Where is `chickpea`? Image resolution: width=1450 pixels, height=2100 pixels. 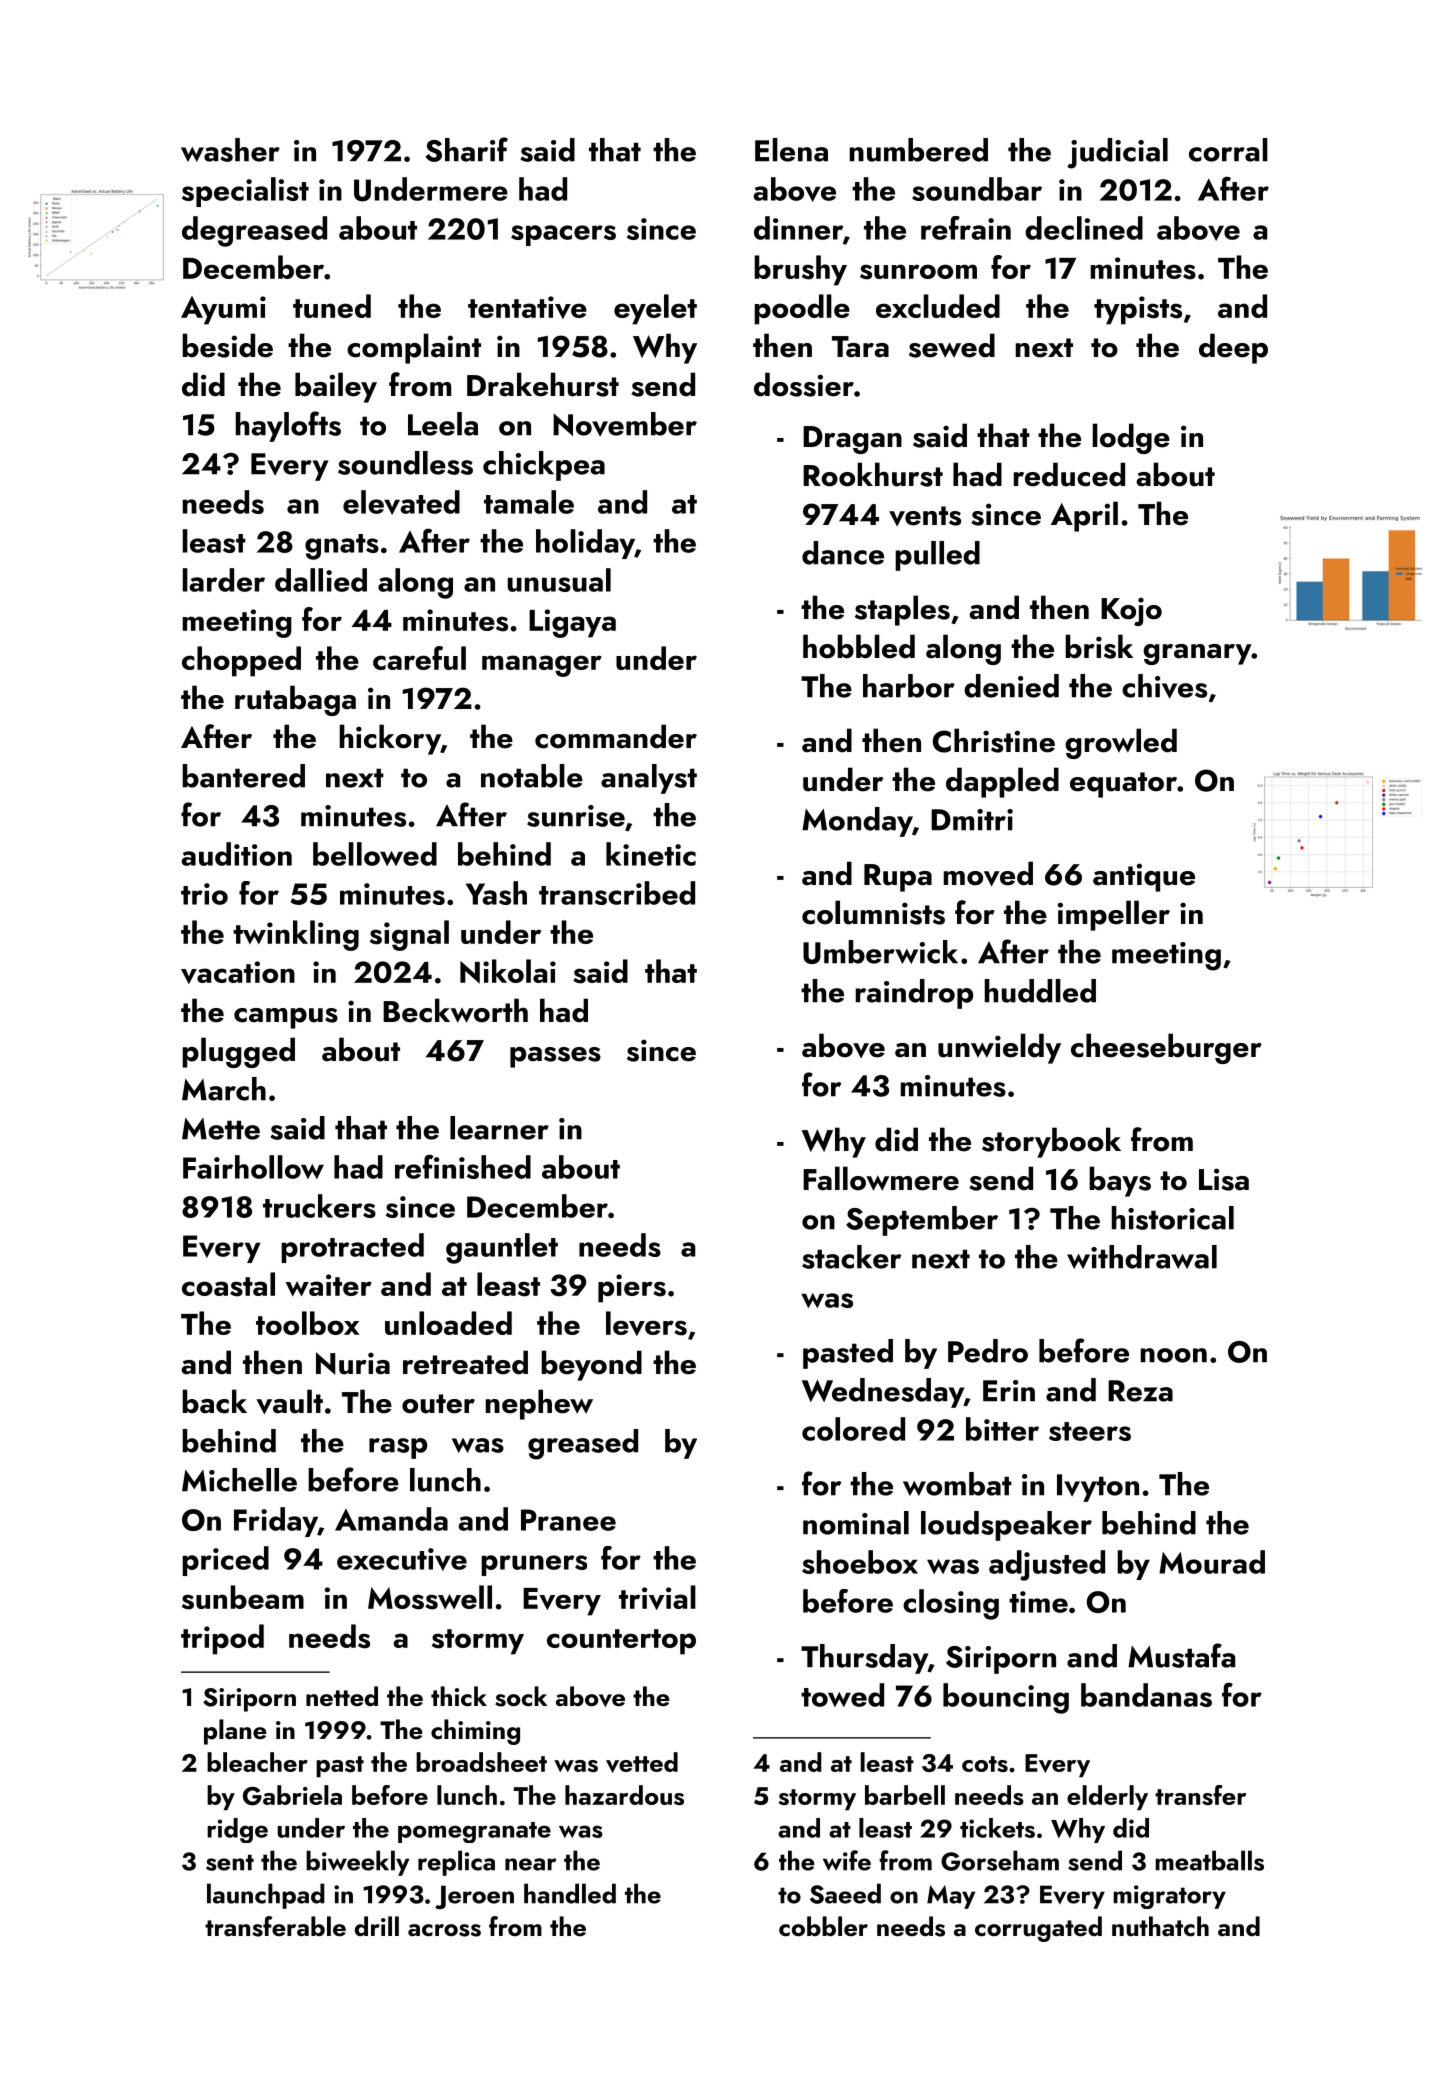 chickpea is located at coordinates (544, 466).
